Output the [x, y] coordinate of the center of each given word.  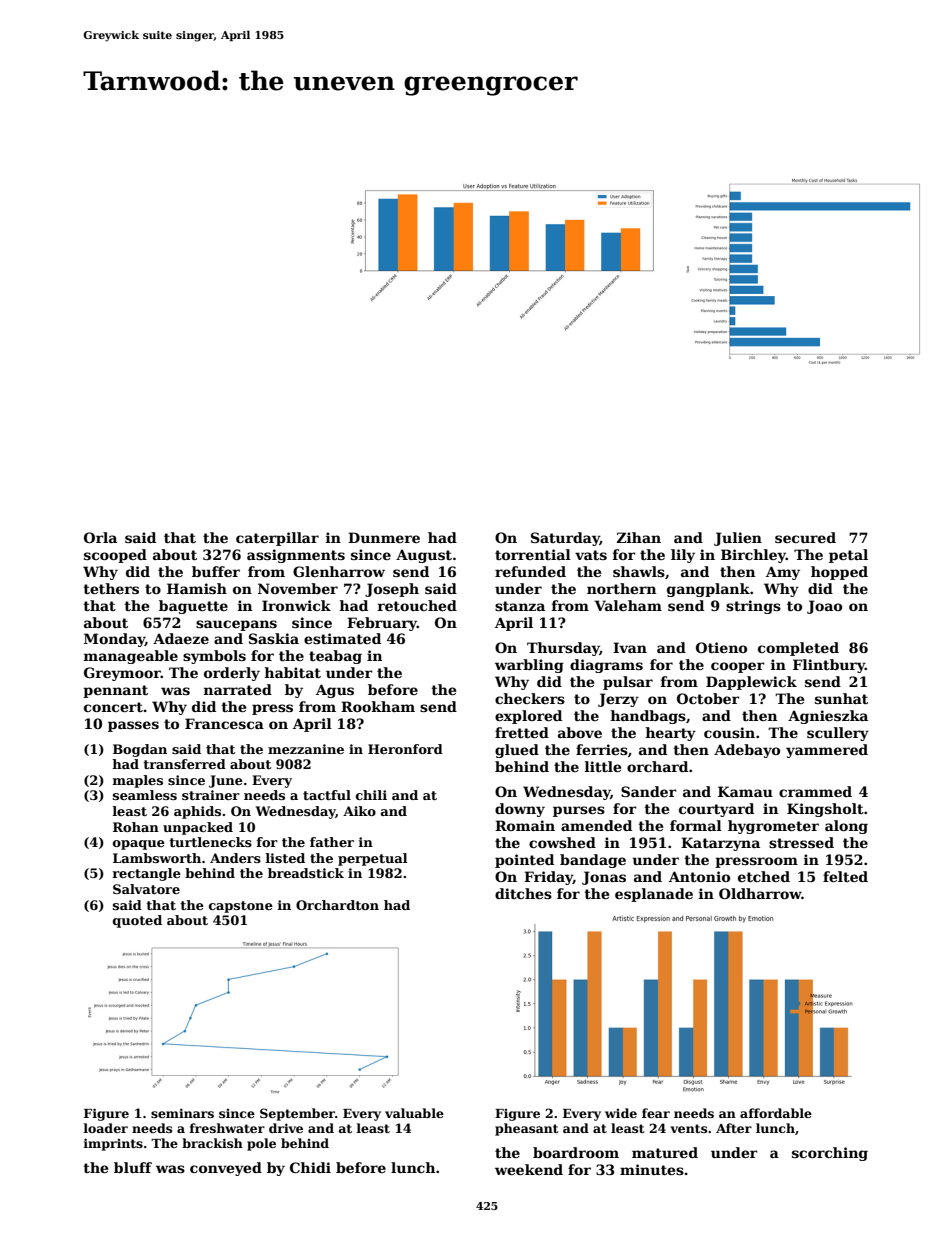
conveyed [226, 1169]
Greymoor [122, 674]
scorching [830, 1154]
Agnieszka [828, 717]
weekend [529, 1169]
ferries [602, 749]
